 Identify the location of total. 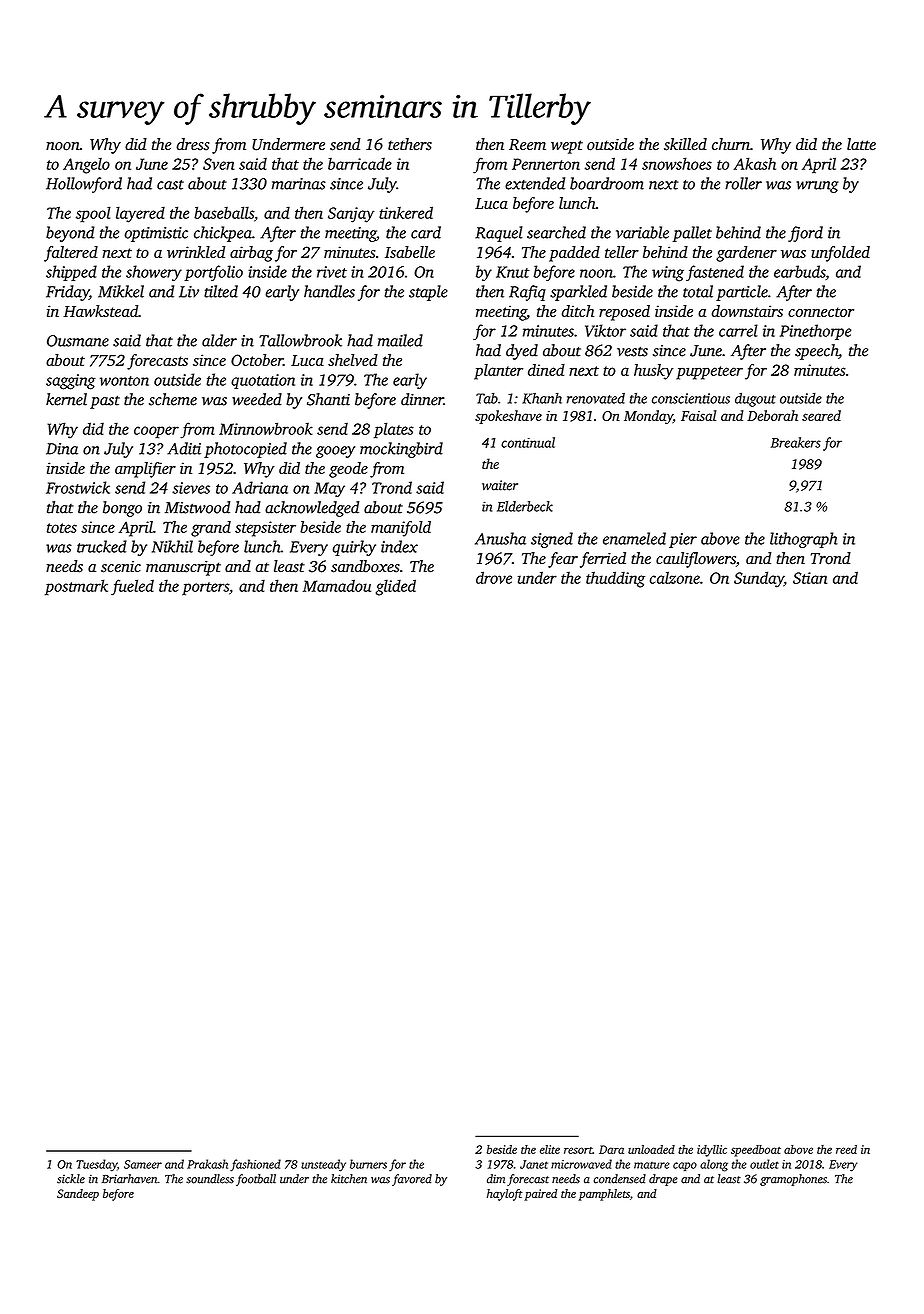
(698, 291).
